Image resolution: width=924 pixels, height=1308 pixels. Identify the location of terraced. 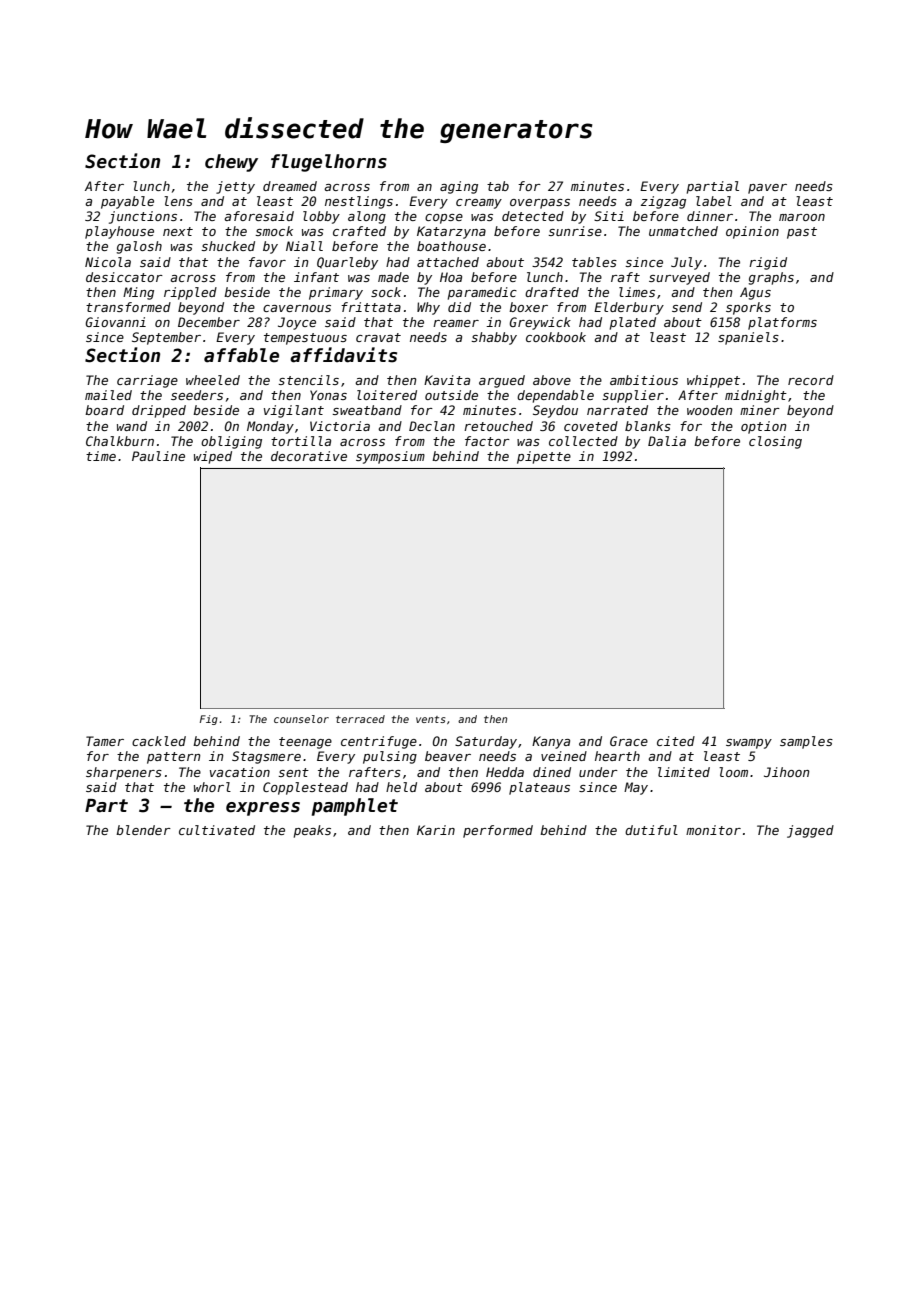
(360, 719).
